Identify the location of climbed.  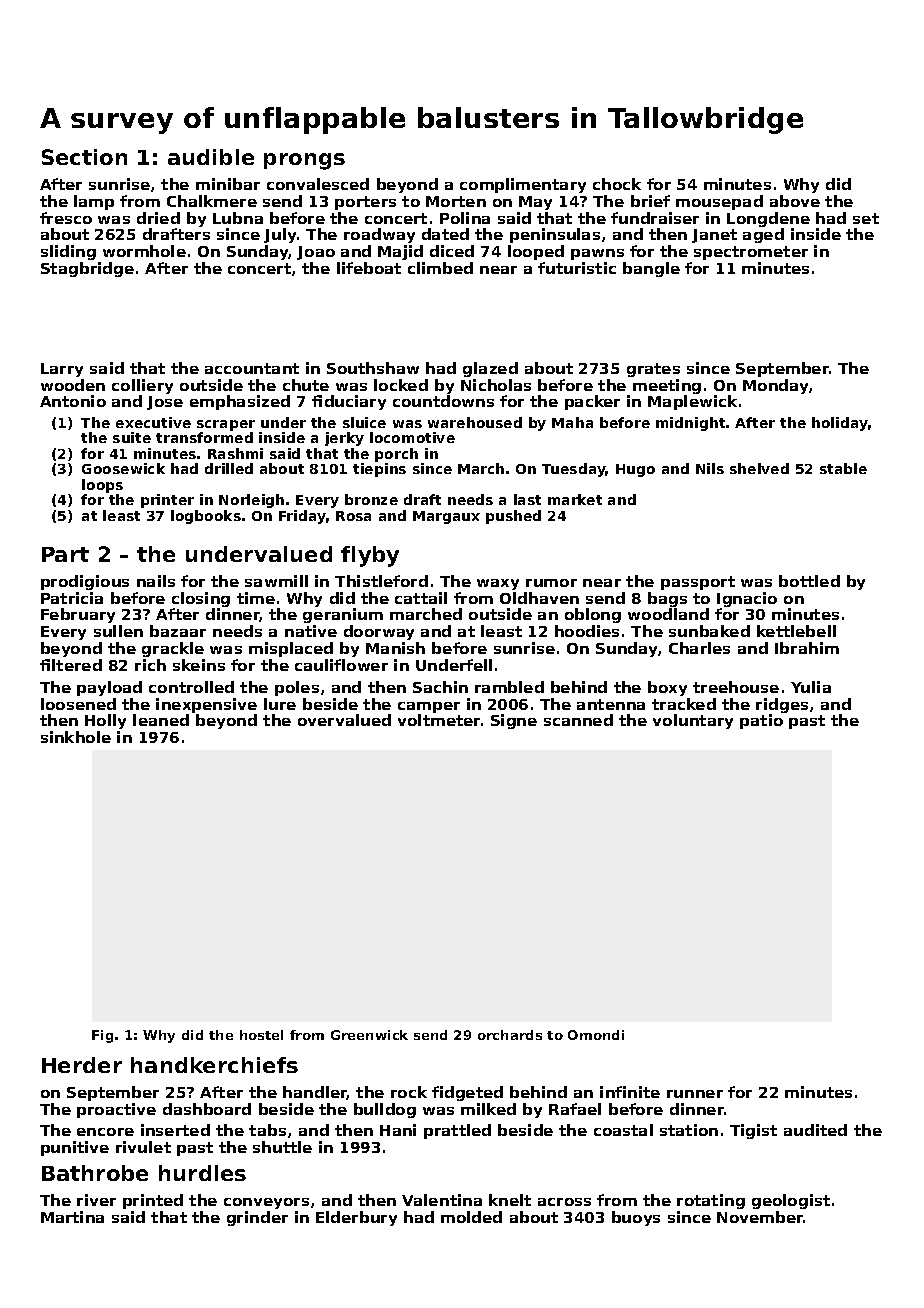
(440, 268).
